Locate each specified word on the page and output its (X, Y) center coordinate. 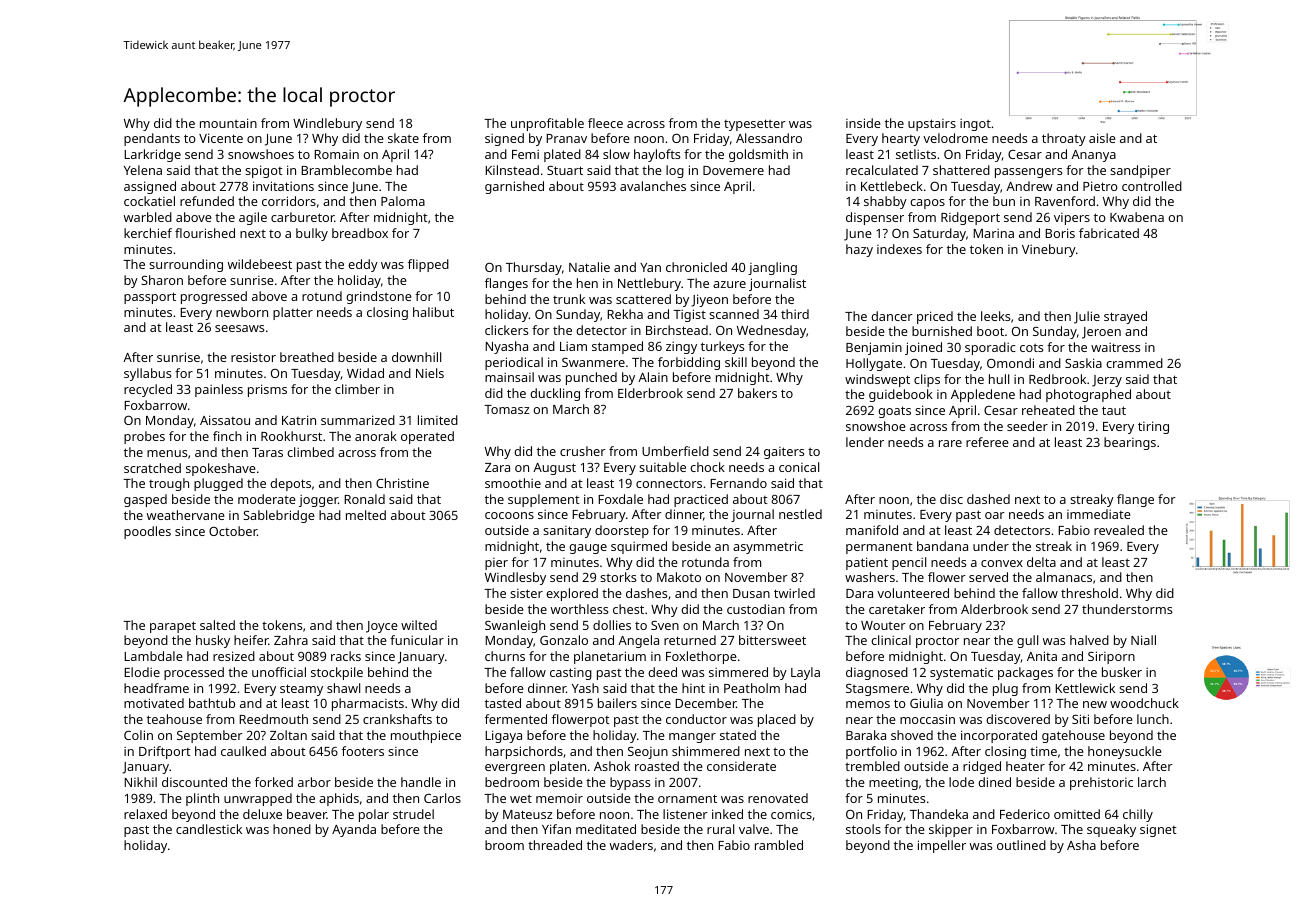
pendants (152, 139)
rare (950, 443)
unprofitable (547, 124)
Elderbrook (650, 393)
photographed (1088, 395)
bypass (630, 783)
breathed (307, 357)
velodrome (955, 138)
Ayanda (354, 830)
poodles (147, 532)
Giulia (926, 703)
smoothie (513, 483)
